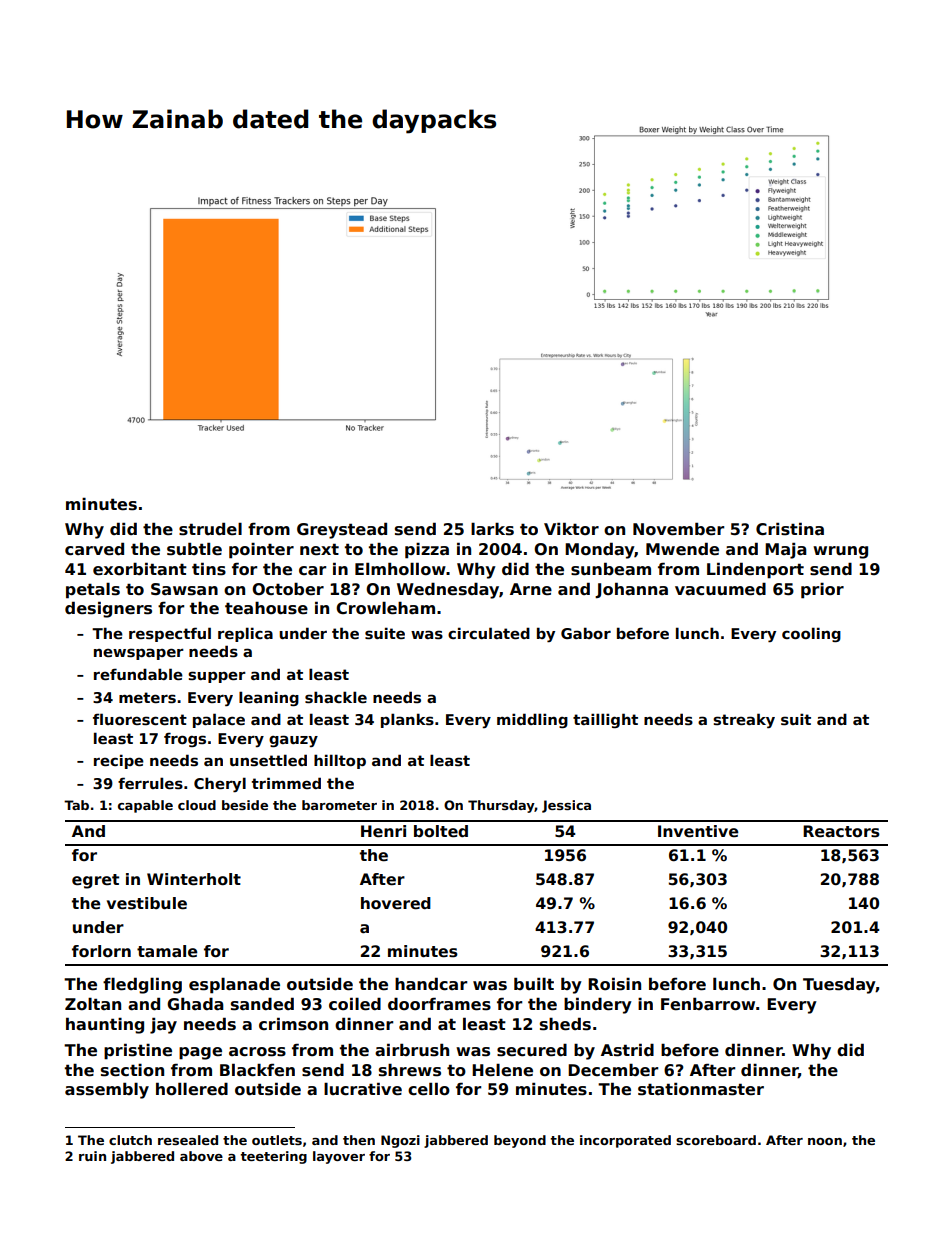  I want to click on wrung, so click(840, 552).
